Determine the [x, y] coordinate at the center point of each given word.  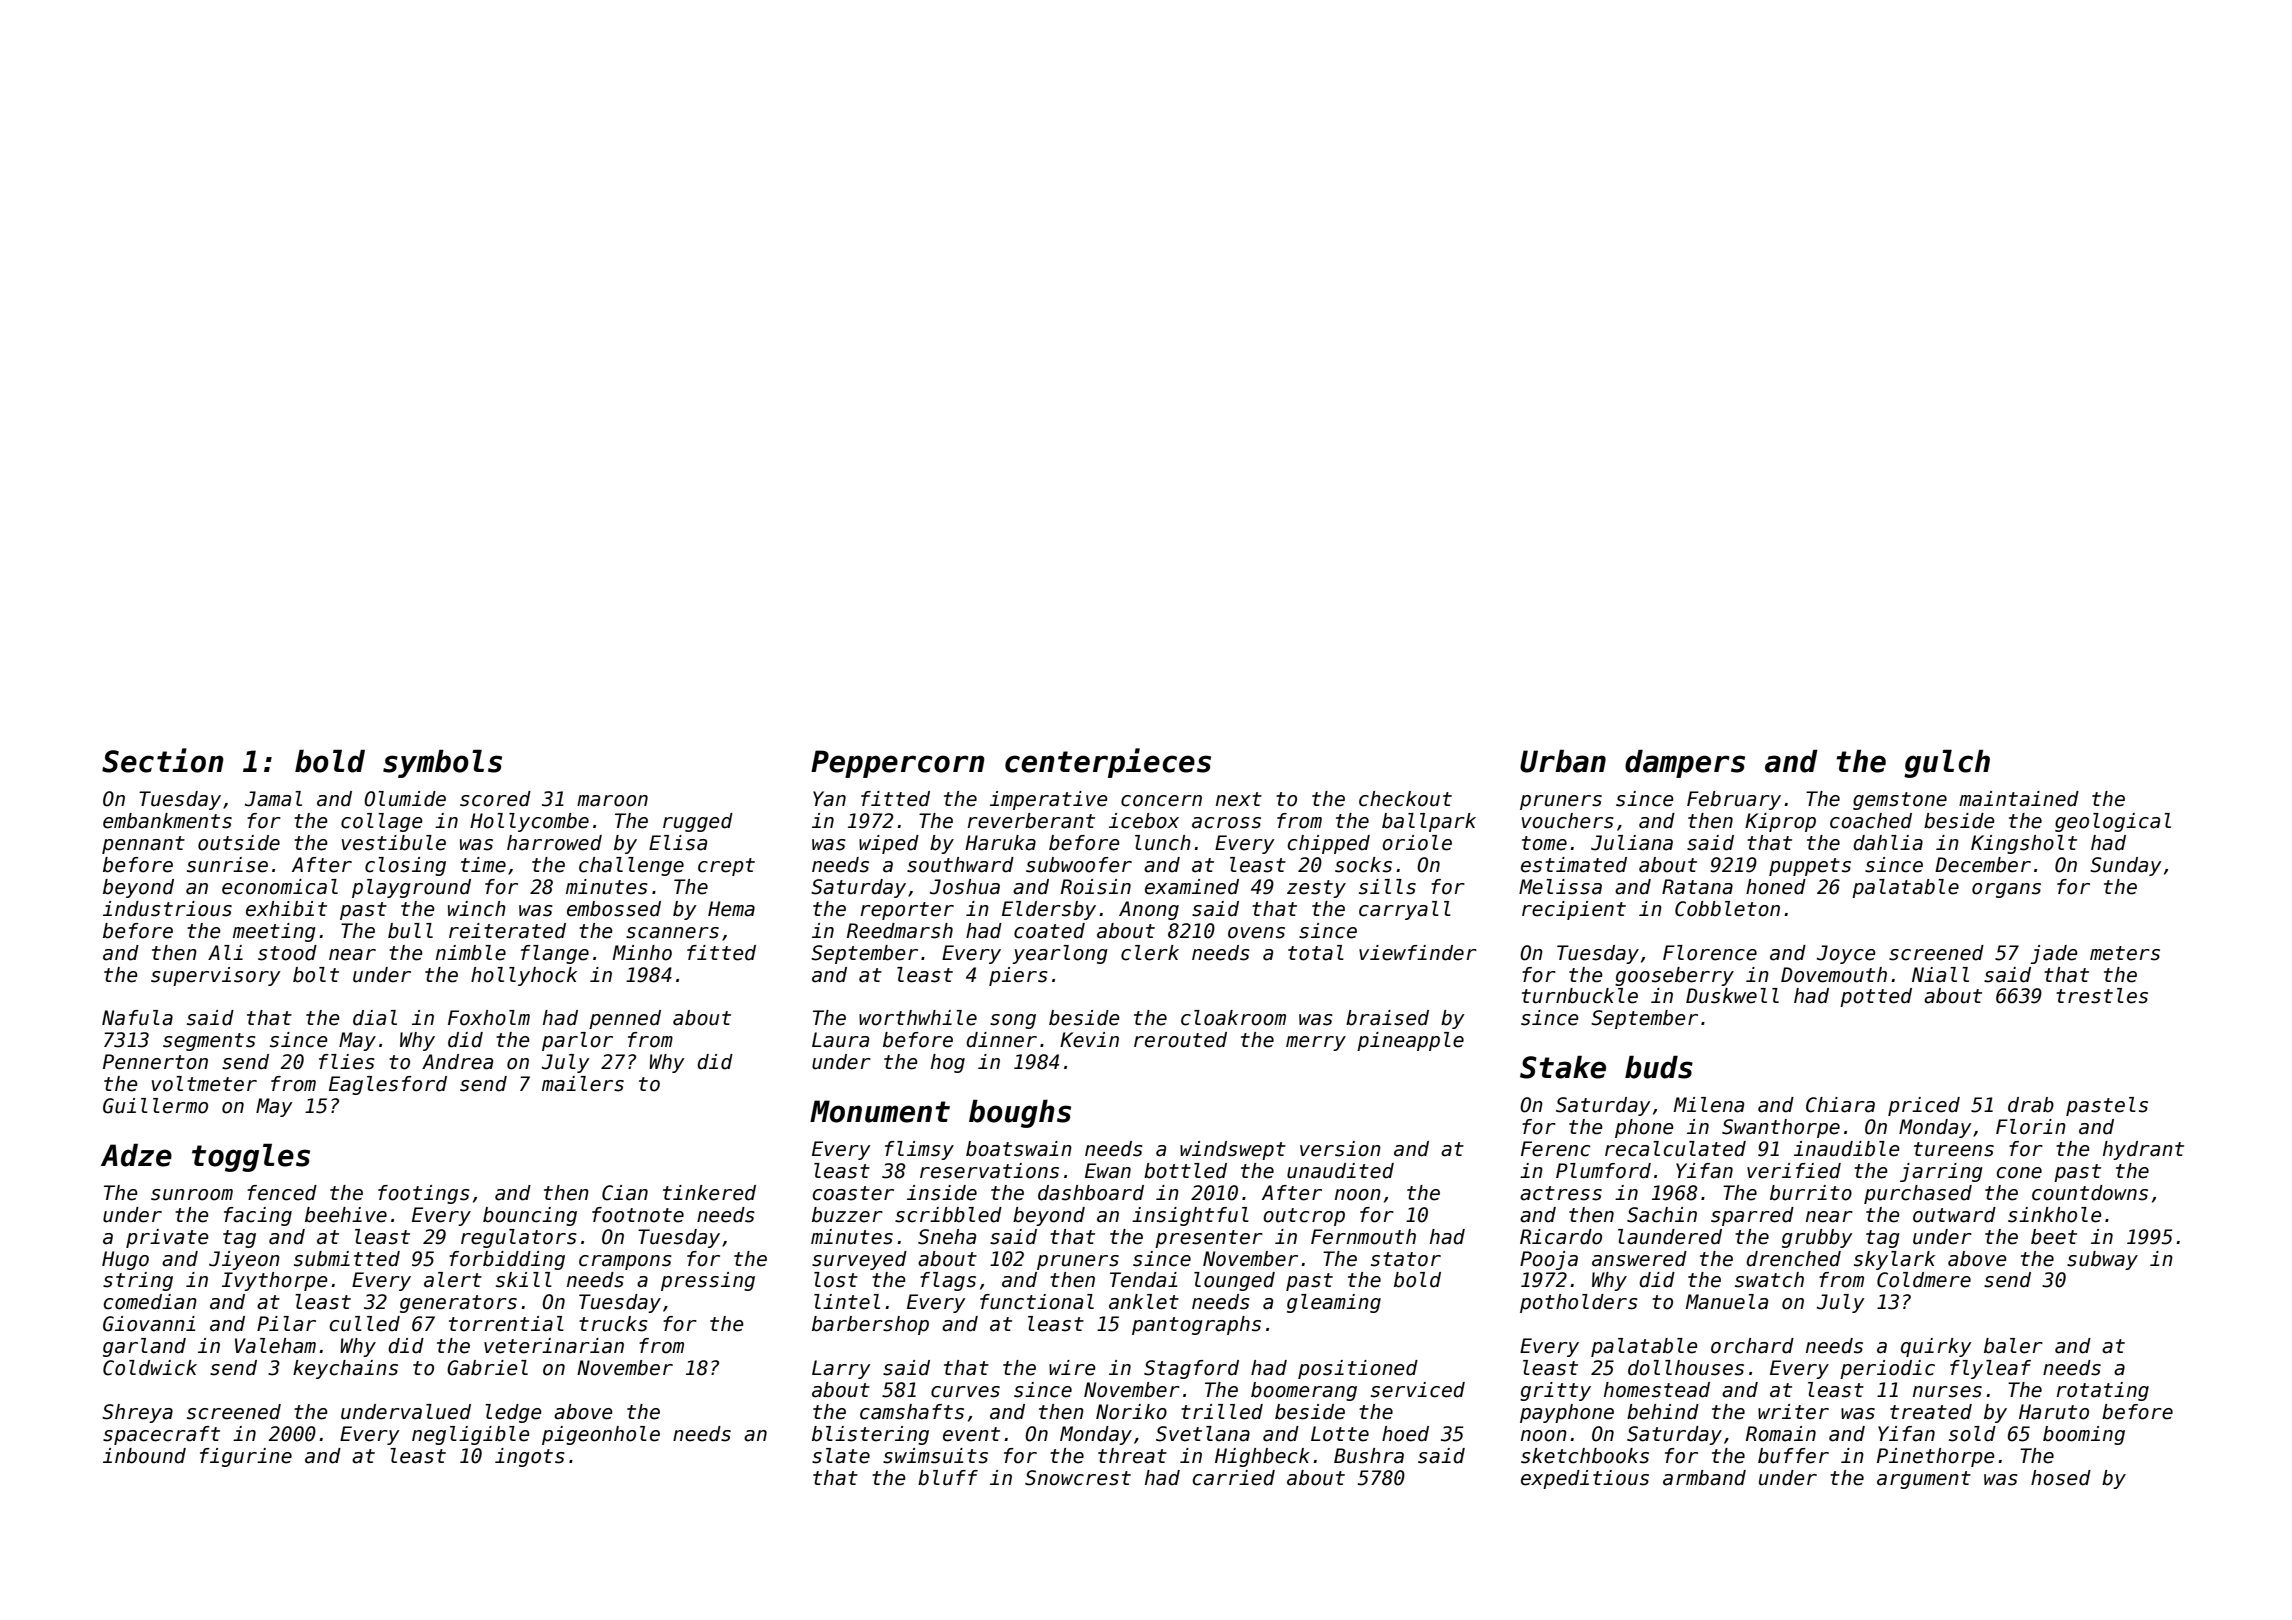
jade [2054, 954]
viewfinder [1418, 953]
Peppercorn [898, 764]
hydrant [2143, 1150]
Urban [1563, 761]
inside [942, 1193]
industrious [167, 909]
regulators [519, 1238]
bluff [948, 1478]
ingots [530, 1457]
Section [163, 760]
